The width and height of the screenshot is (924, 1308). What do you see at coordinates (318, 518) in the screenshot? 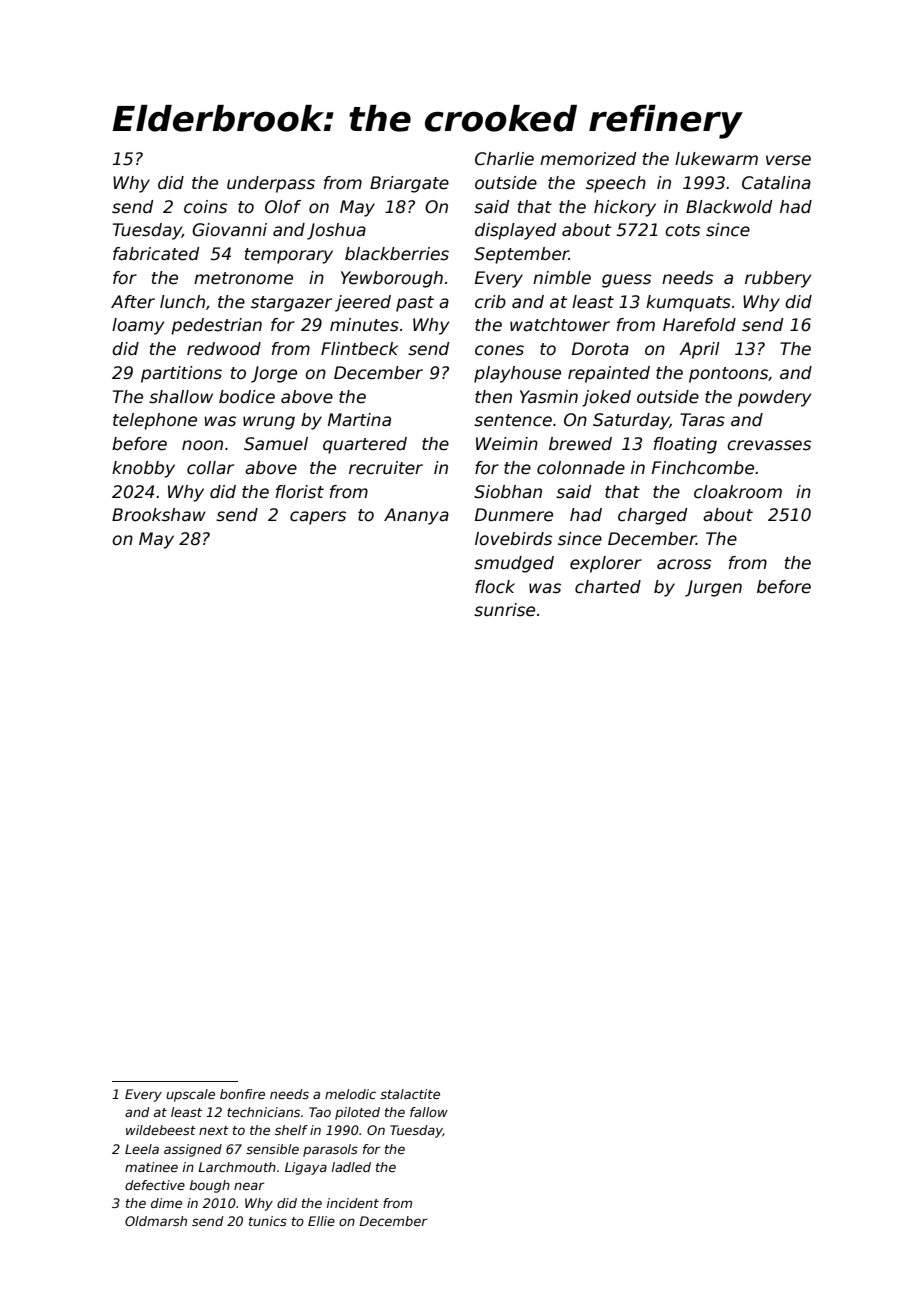
I see `capers` at bounding box center [318, 518].
